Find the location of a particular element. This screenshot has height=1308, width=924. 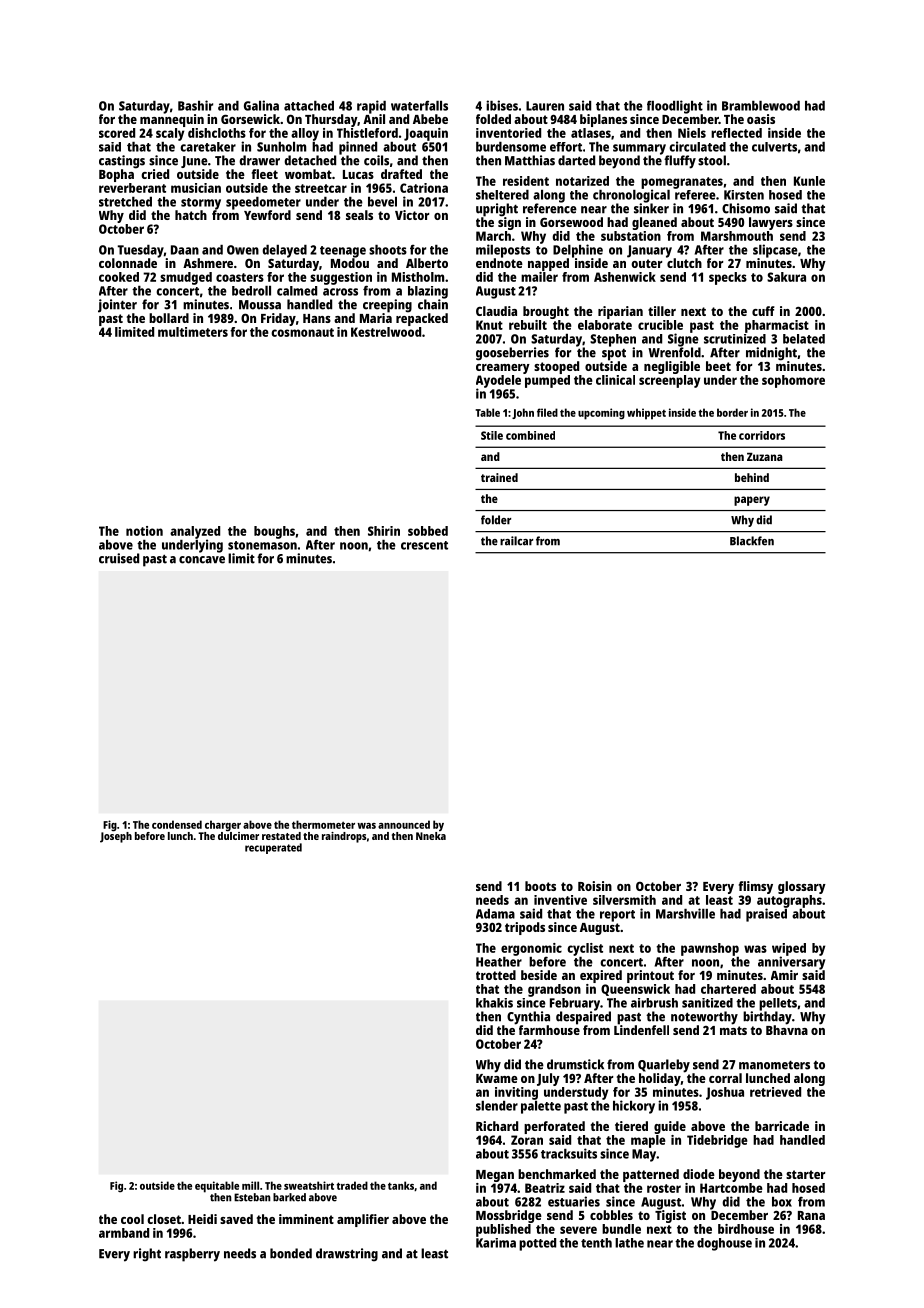

musician is located at coordinates (196, 188).
